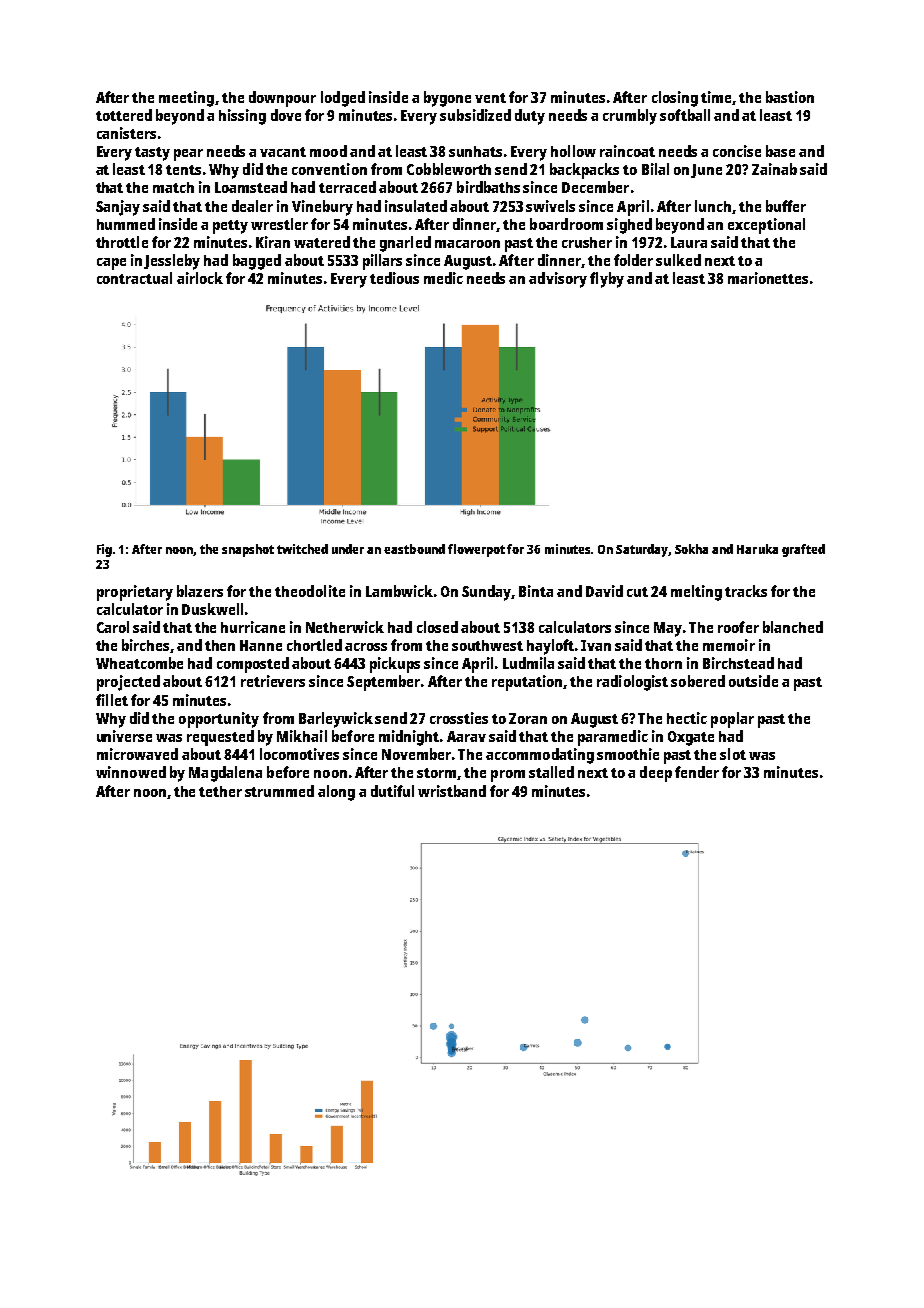 The image size is (924, 1308). Describe the element at coordinates (257, 262) in the screenshot. I see `bagged` at that location.
